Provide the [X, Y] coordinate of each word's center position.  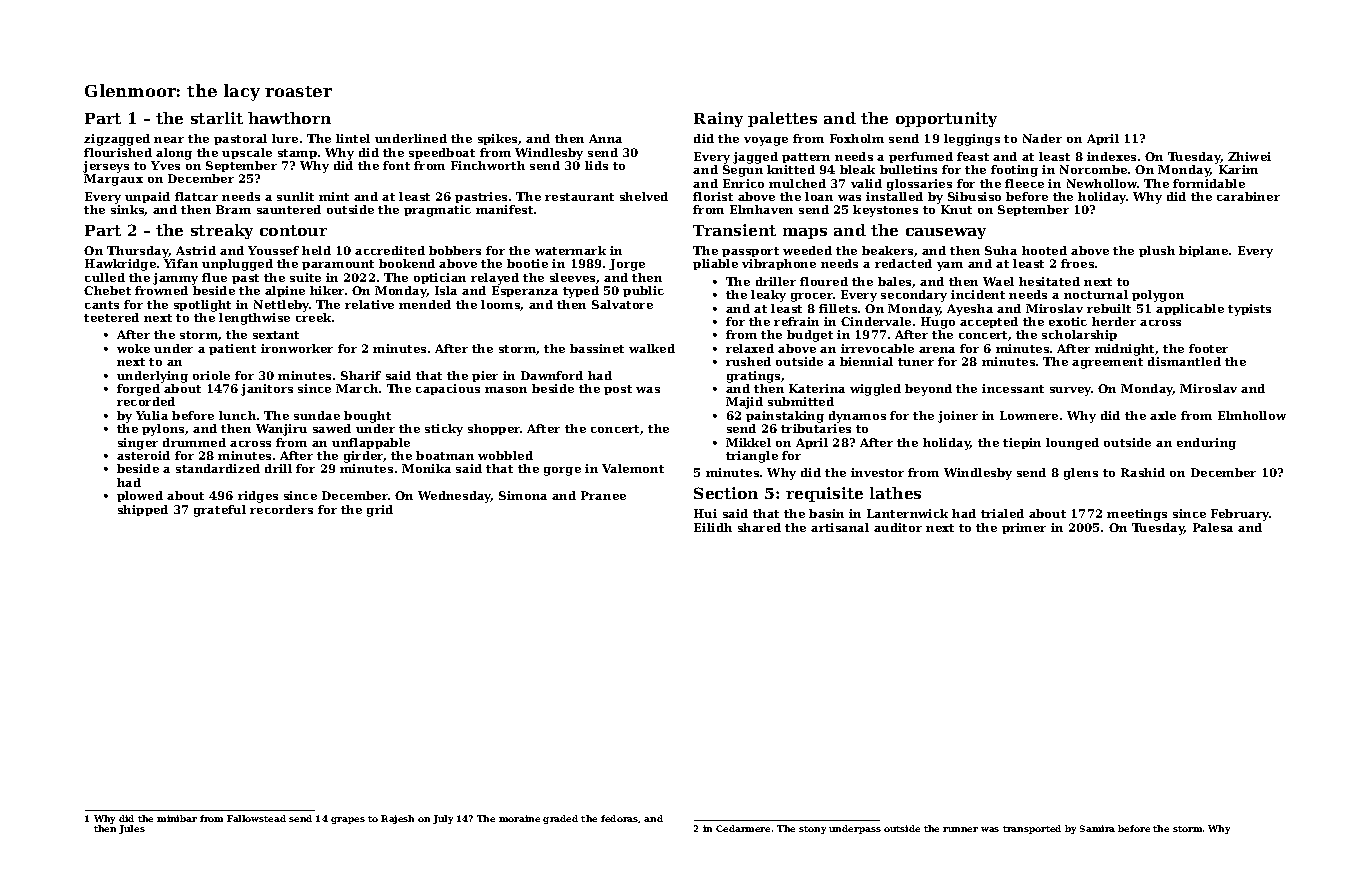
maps [805, 233]
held [316, 250]
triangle [752, 457]
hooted [1044, 250]
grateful [220, 511]
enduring [1206, 444]
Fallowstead [256, 818]
